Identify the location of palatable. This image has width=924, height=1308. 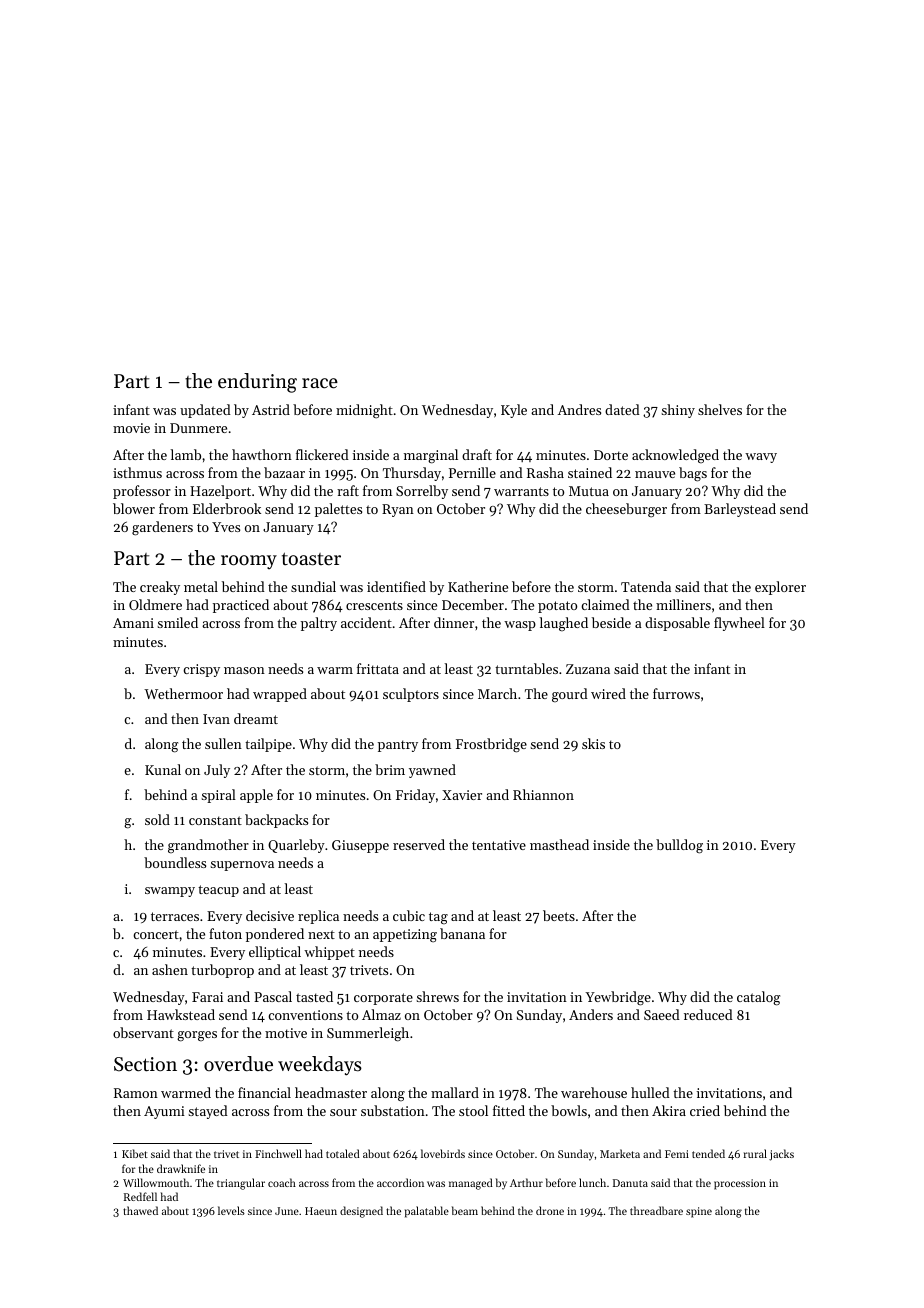
(427, 1212).
